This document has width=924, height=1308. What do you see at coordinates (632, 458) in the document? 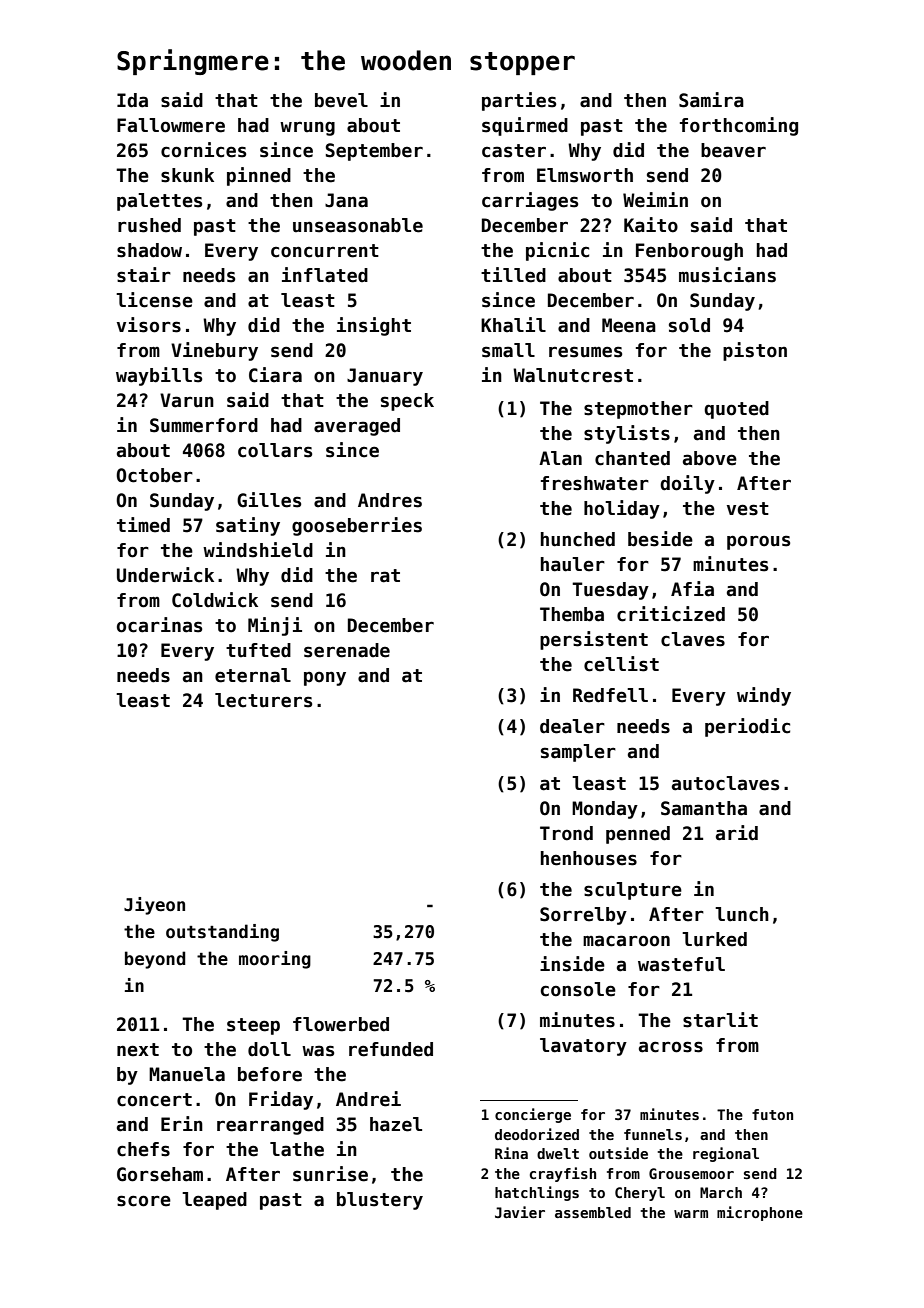
I see `chanted` at bounding box center [632, 458].
